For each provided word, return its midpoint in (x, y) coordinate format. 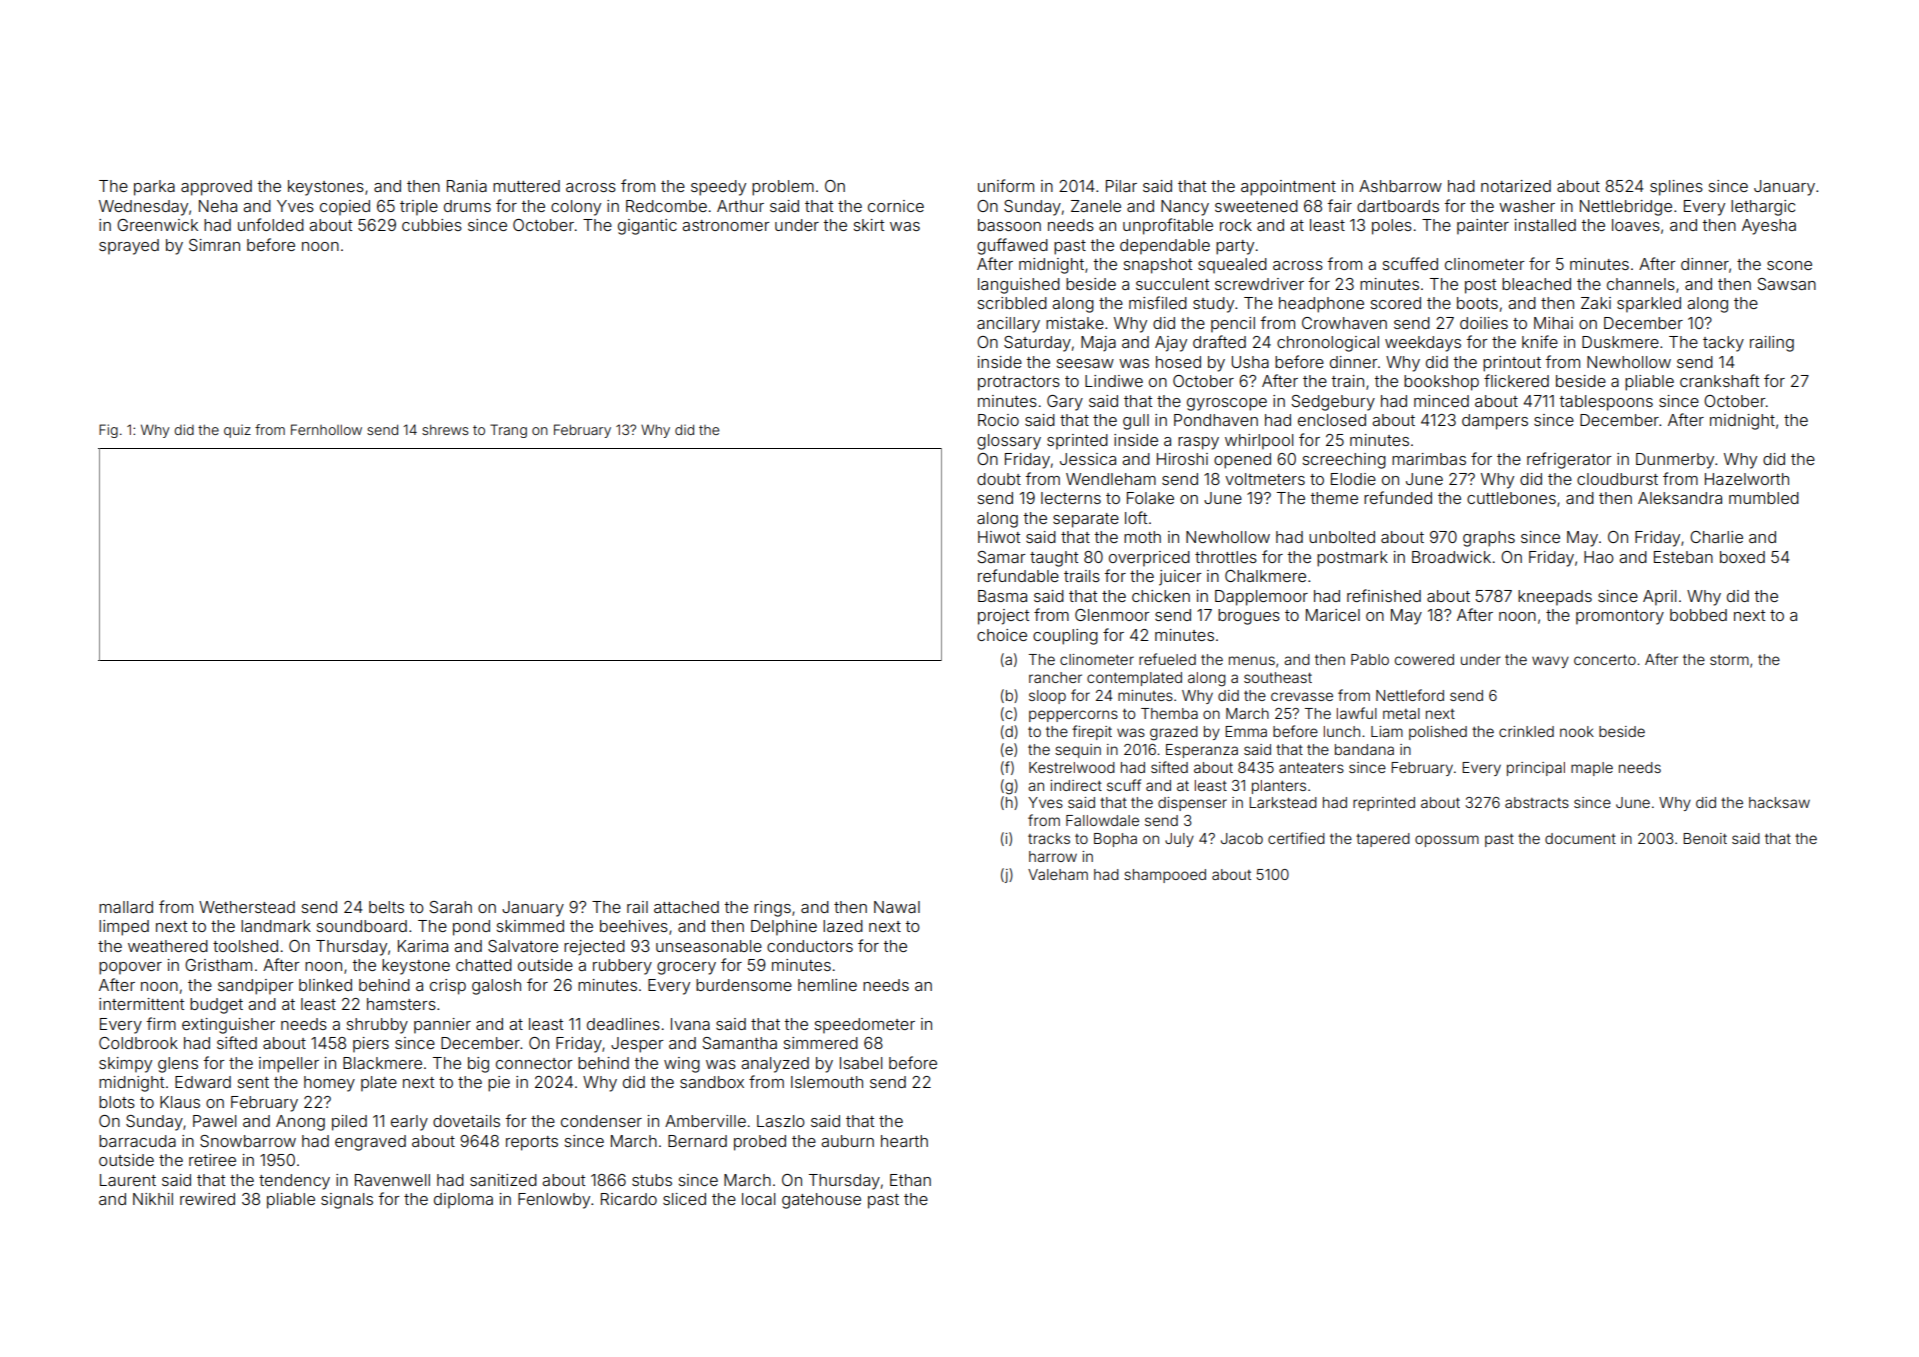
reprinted (1384, 804)
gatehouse (821, 1201)
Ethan (910, 1180)
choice (1002, 635)
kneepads (1555, 598)
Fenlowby (554, 1201)
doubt (999, 479)
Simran (214, 245)
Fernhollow (326, 429)
